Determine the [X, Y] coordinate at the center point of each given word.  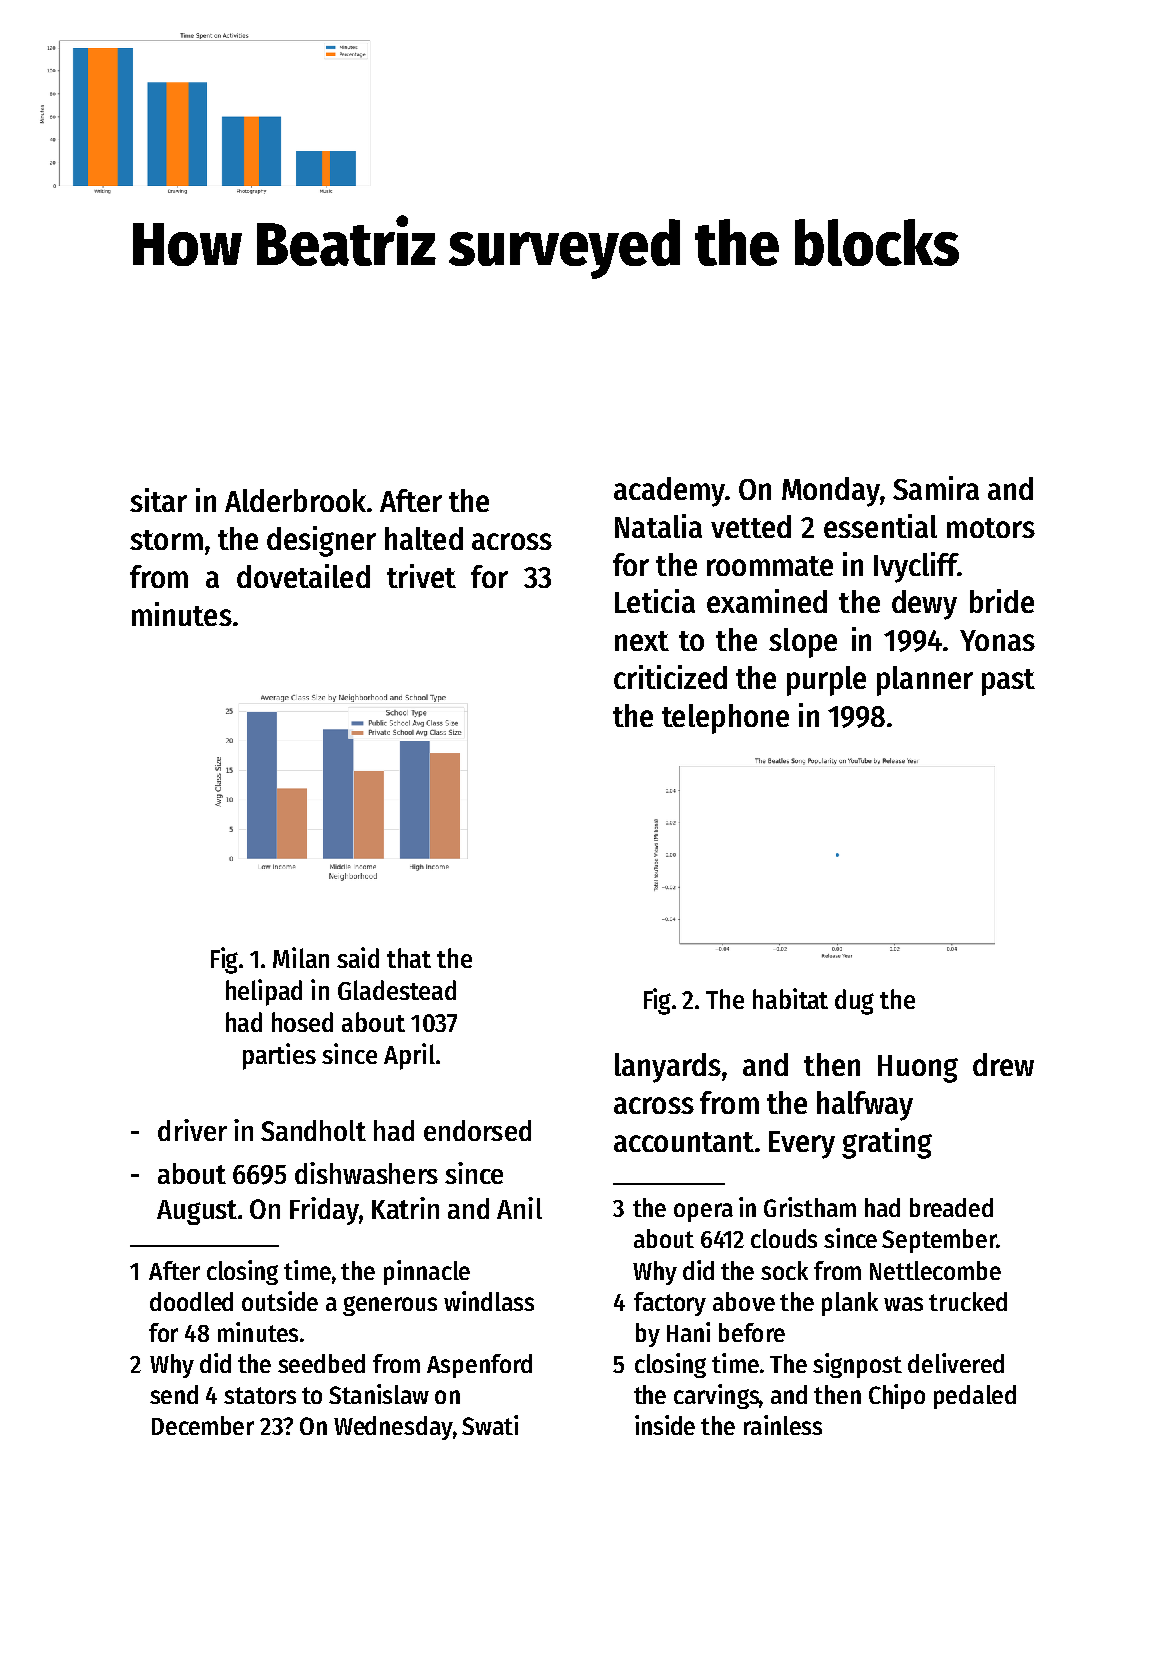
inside [665, 1425]
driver [192, 1130]
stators [260, 1395]
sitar [158, 500]
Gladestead [397, 990]
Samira [936, 488]
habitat [790, 998]
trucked [968, 1301]
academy [669, 492]
